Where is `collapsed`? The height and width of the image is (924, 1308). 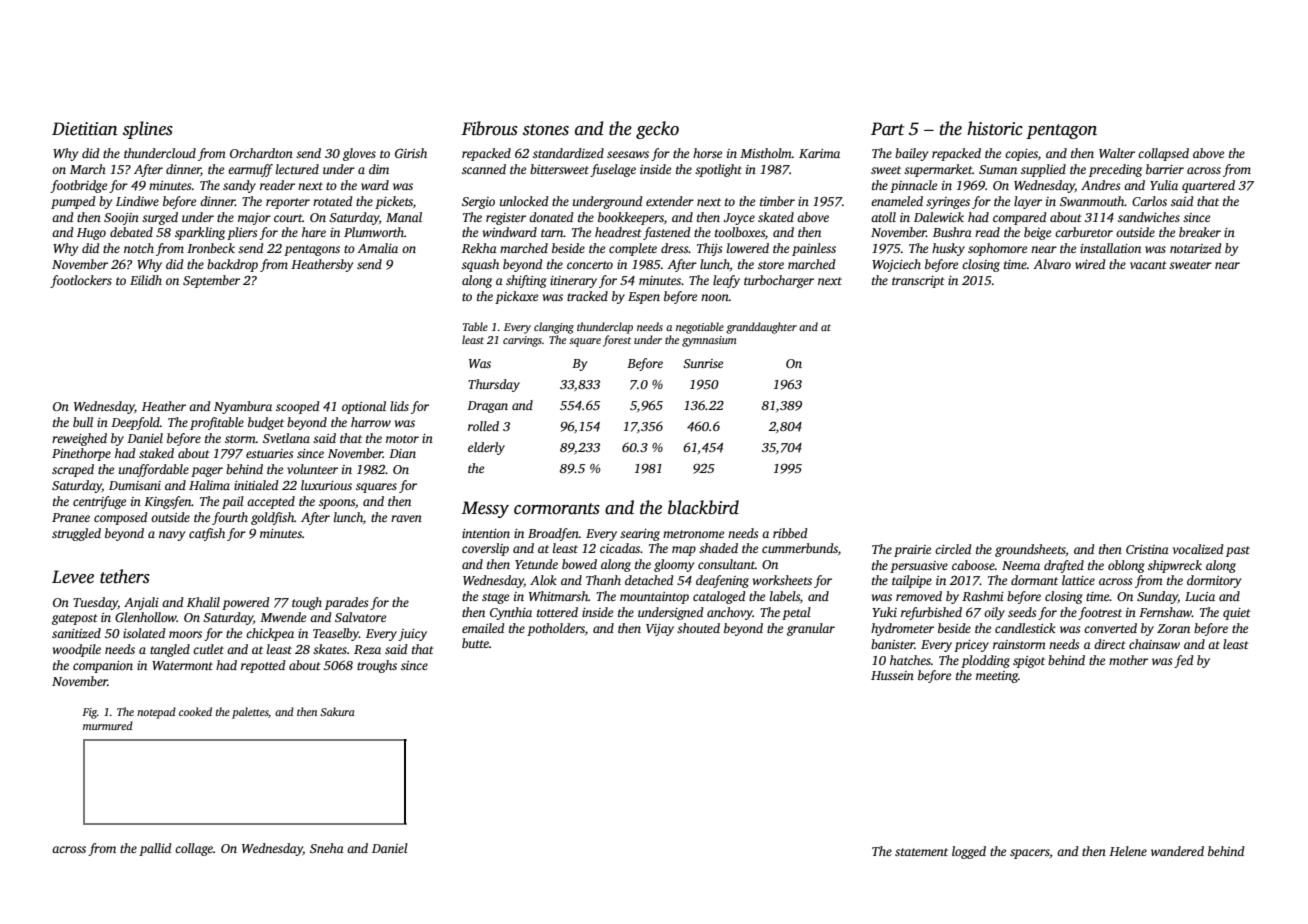
collapsed is located at coordinates (1163, 154).
